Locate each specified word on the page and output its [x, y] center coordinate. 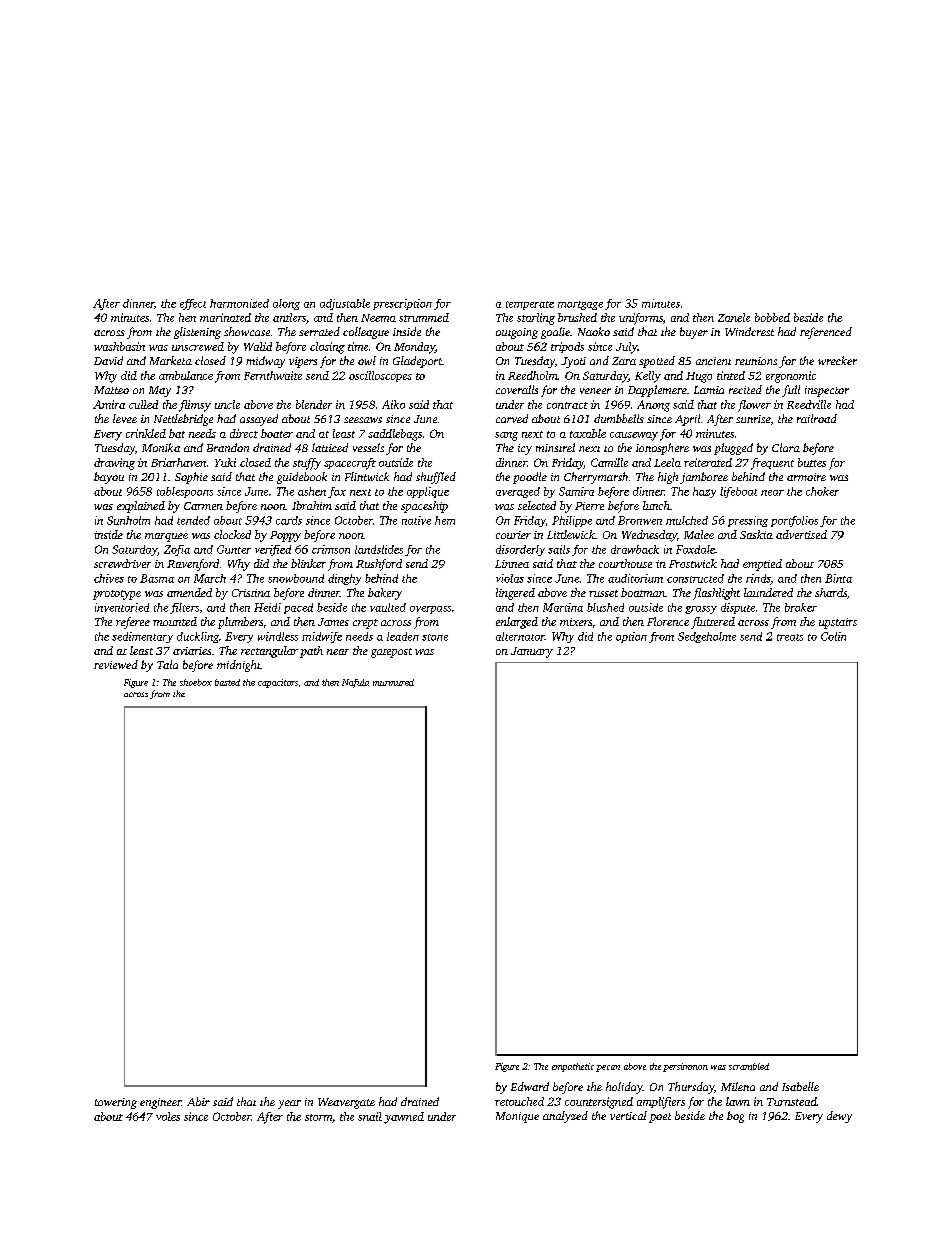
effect [193, 304]
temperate [530, 305]
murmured [393, 682]
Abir [198, 1101]
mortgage [580, 305]
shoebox [196, 682]
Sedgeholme [707, 637]
